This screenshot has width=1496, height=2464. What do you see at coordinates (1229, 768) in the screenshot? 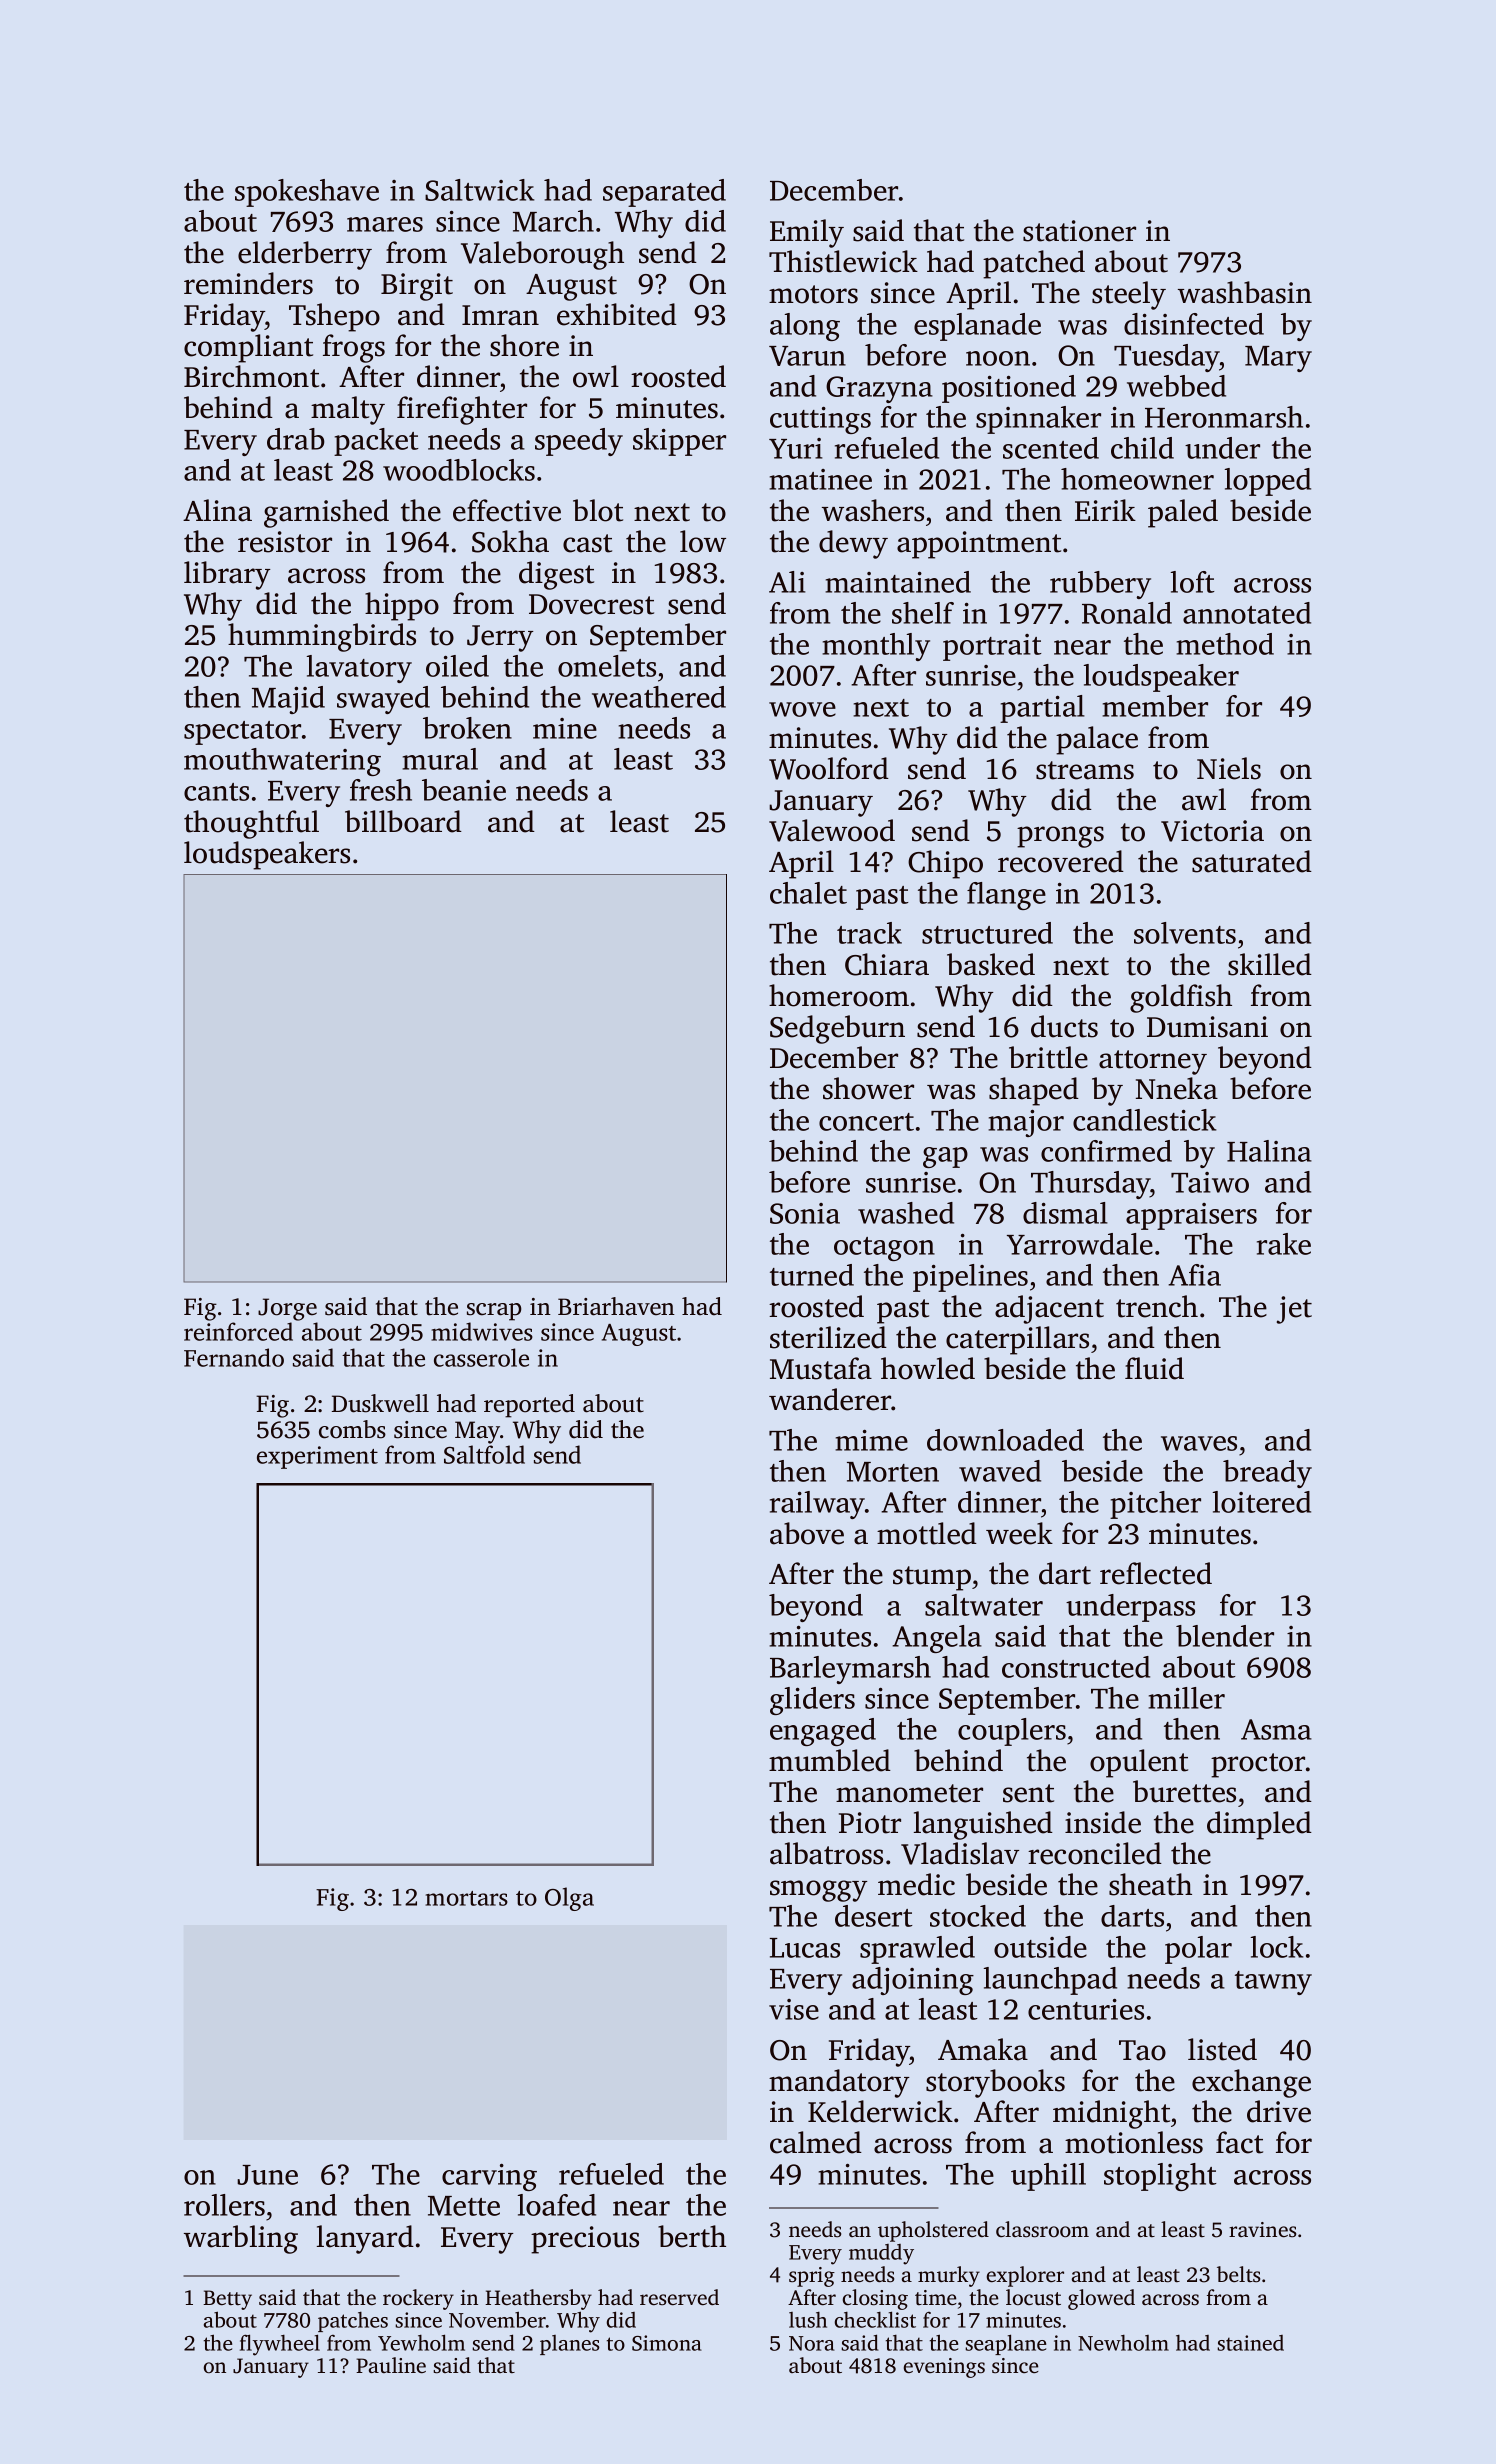
I see `Niels` at bounding box center [1229, 768].
